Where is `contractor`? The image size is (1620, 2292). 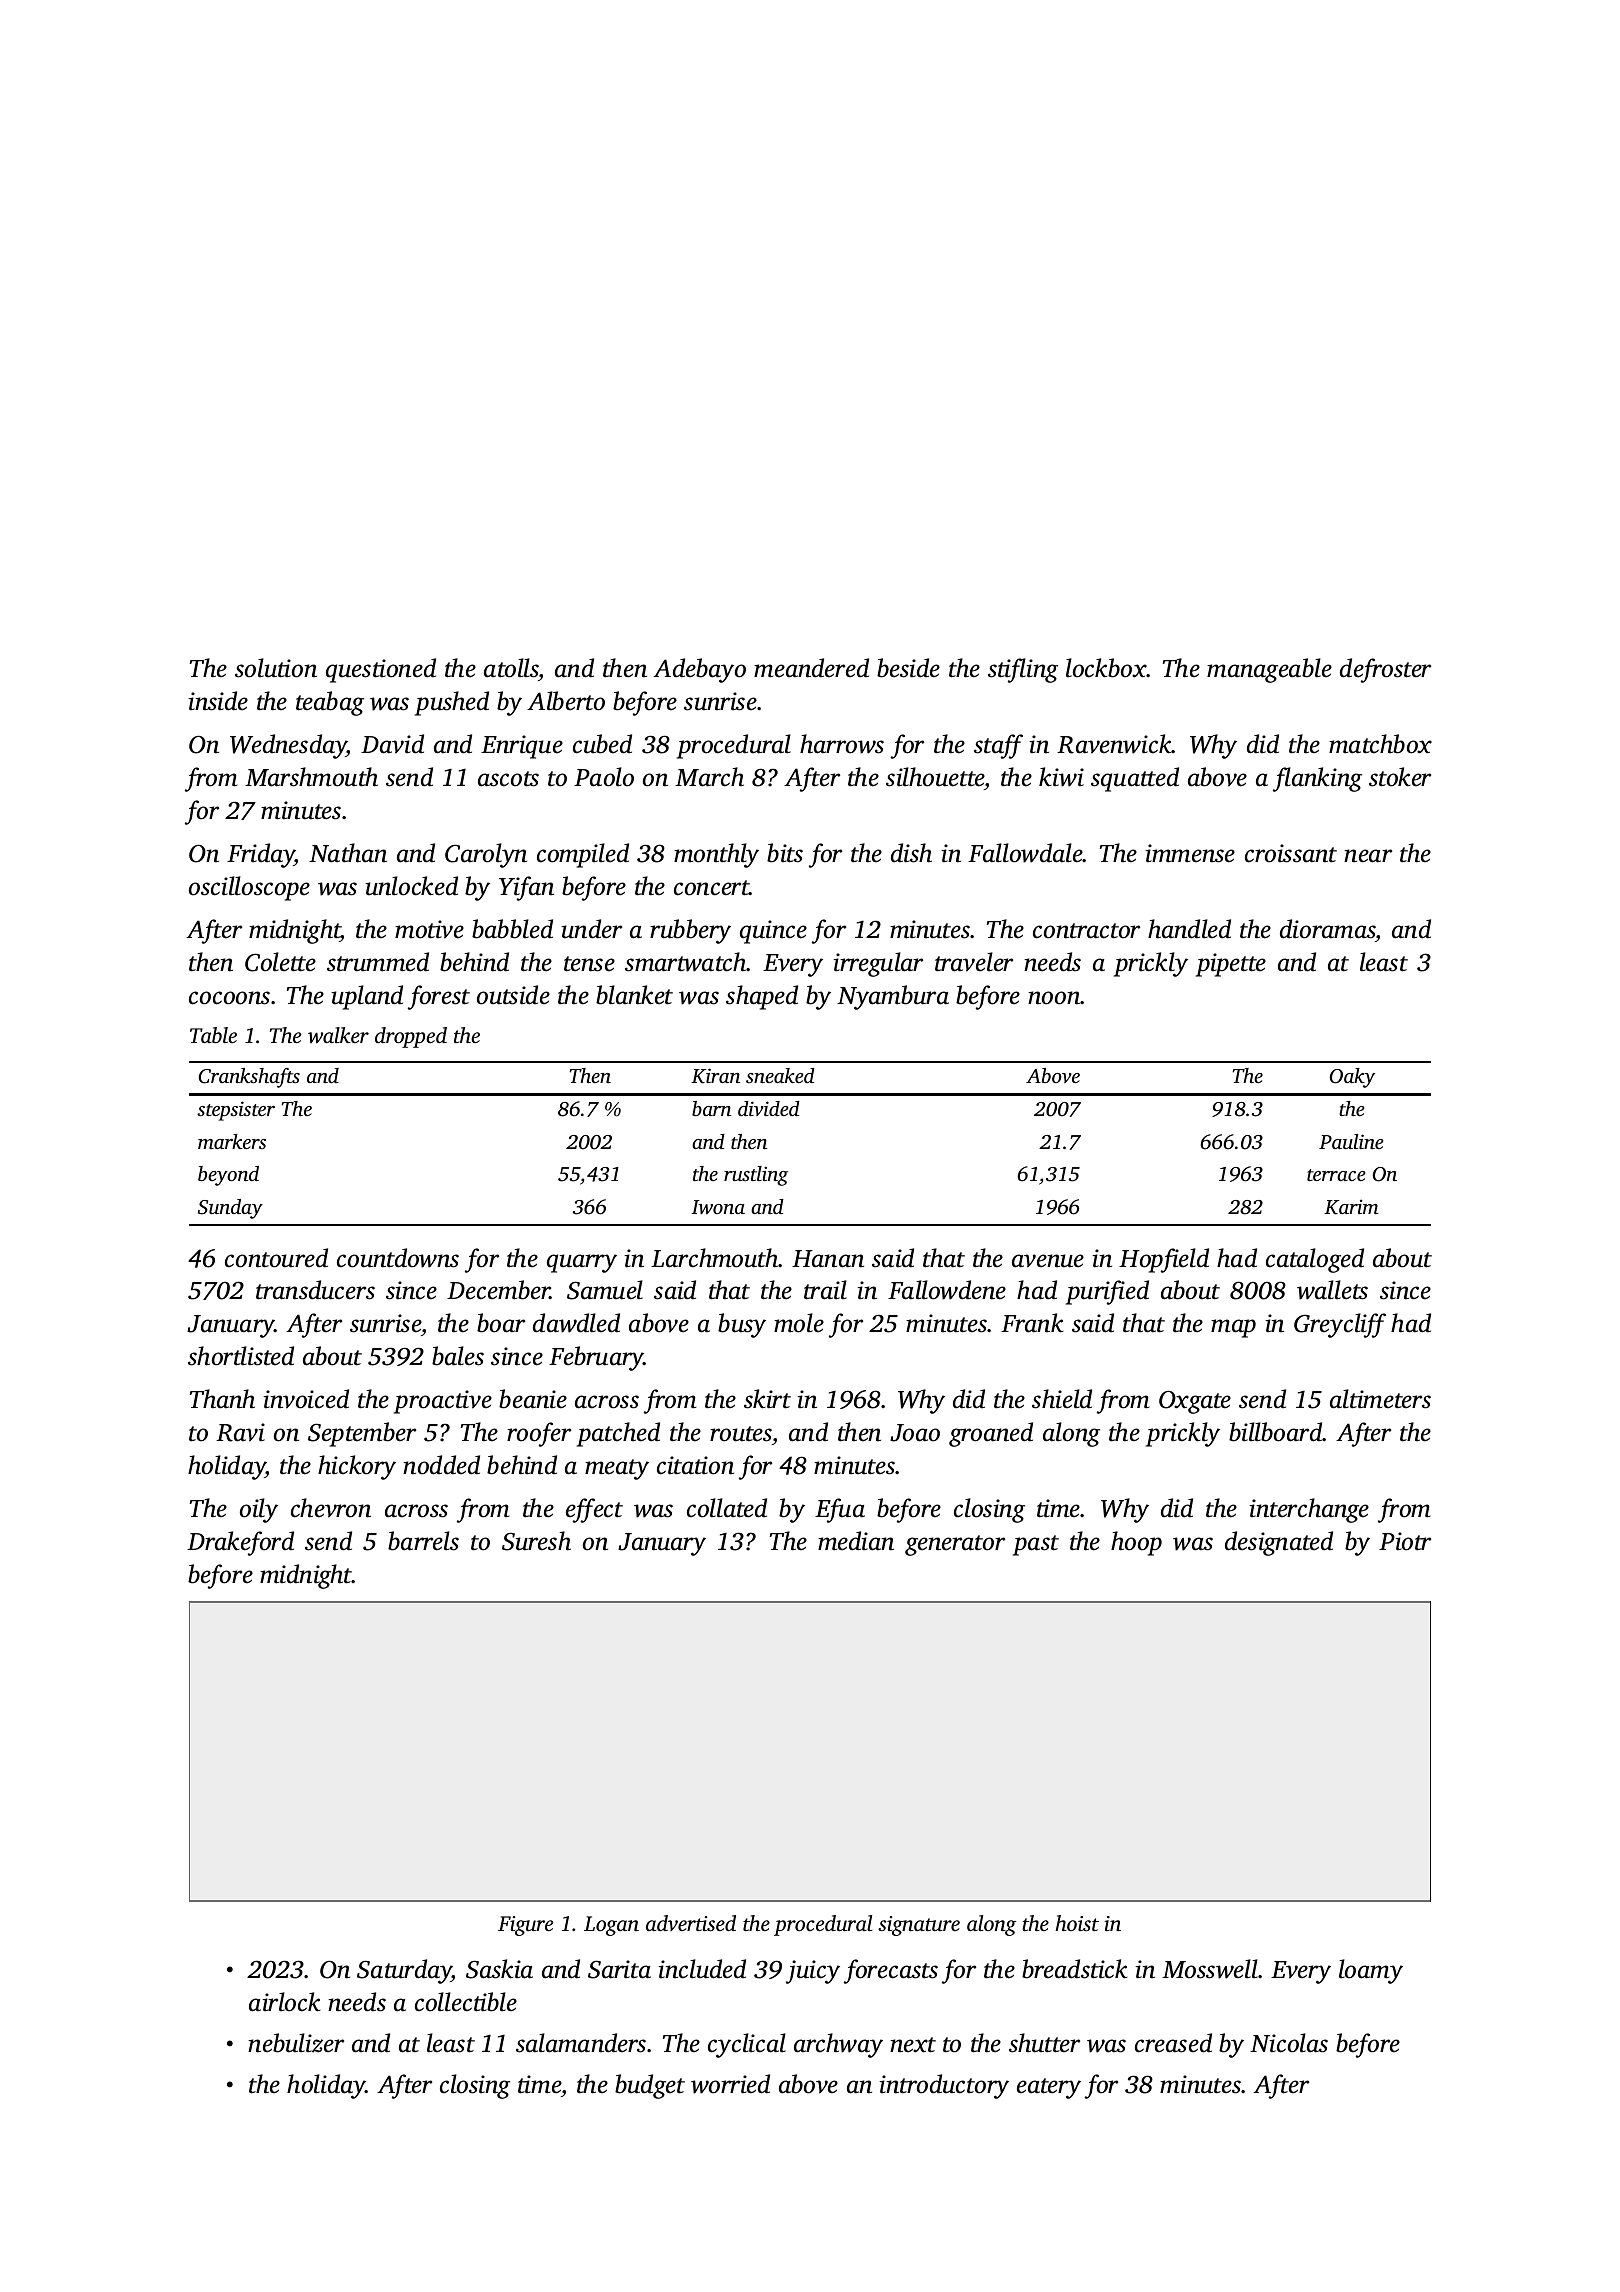
contractor is located at coordinates (1086, 931).
